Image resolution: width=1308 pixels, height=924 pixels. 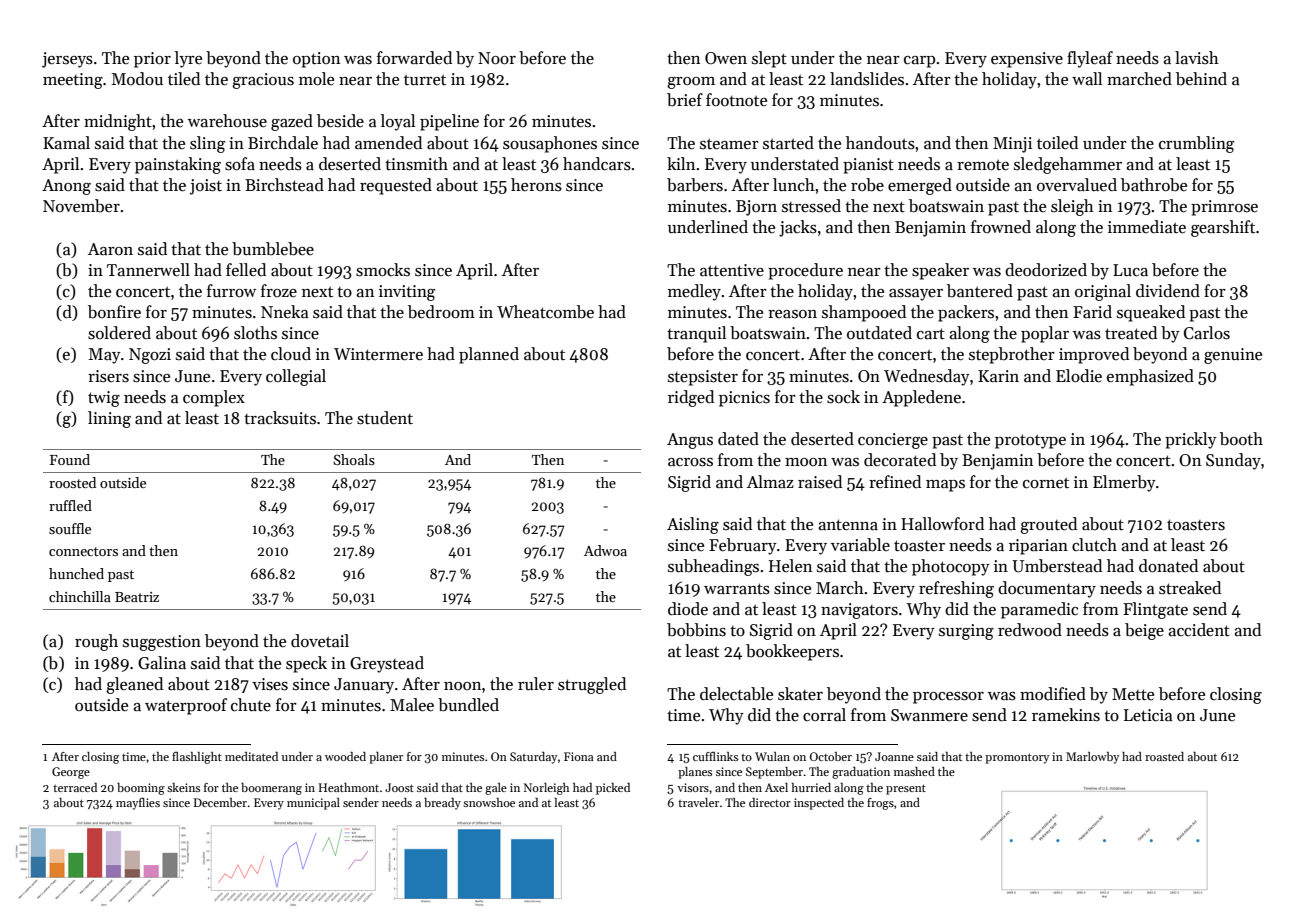 What do you see at coordinates (71, 773) in the screenshot?
I see `George` at bounding box center [71, 773].
